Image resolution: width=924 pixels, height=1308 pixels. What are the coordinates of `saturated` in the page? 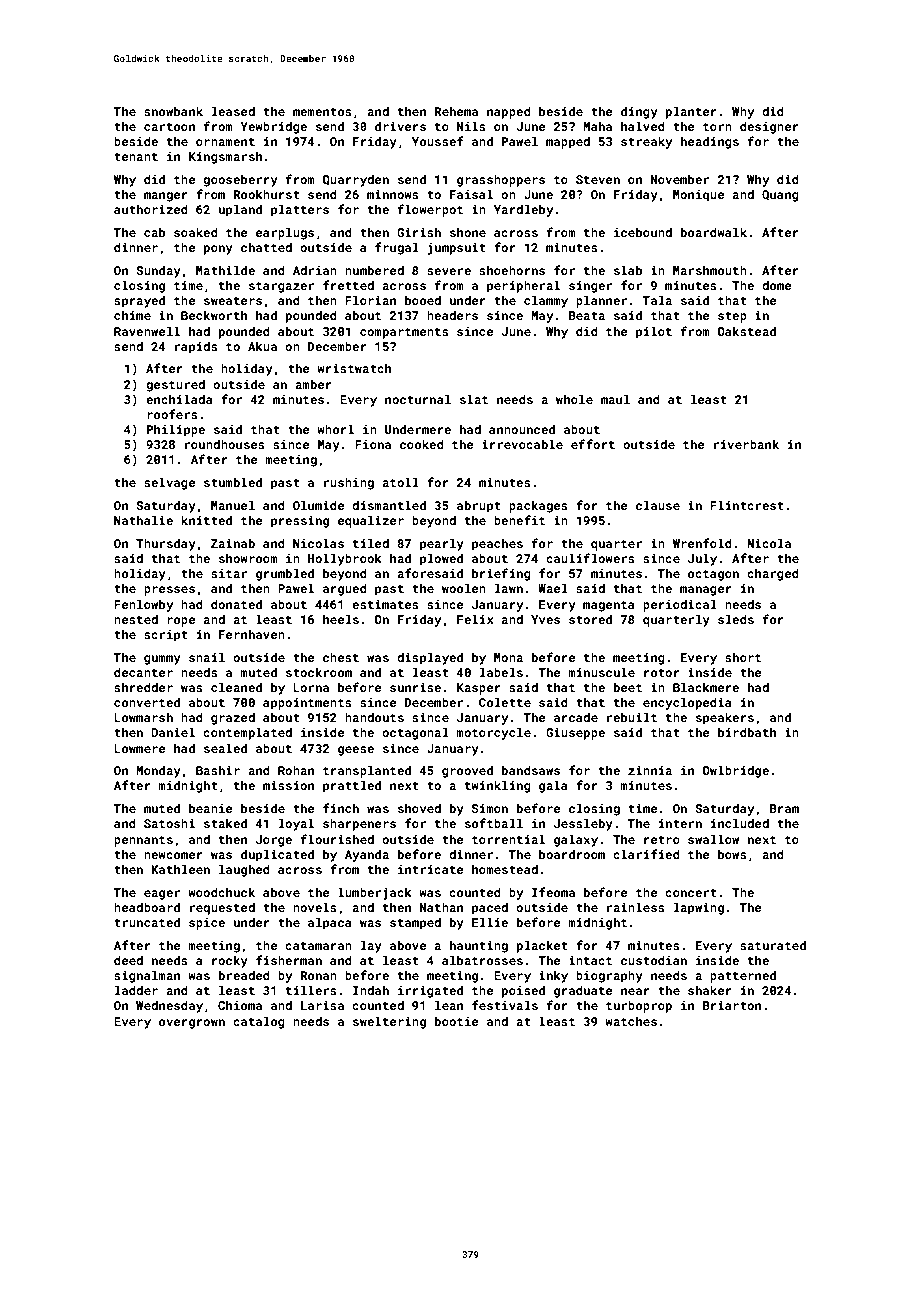 It's located at (773, 945).
